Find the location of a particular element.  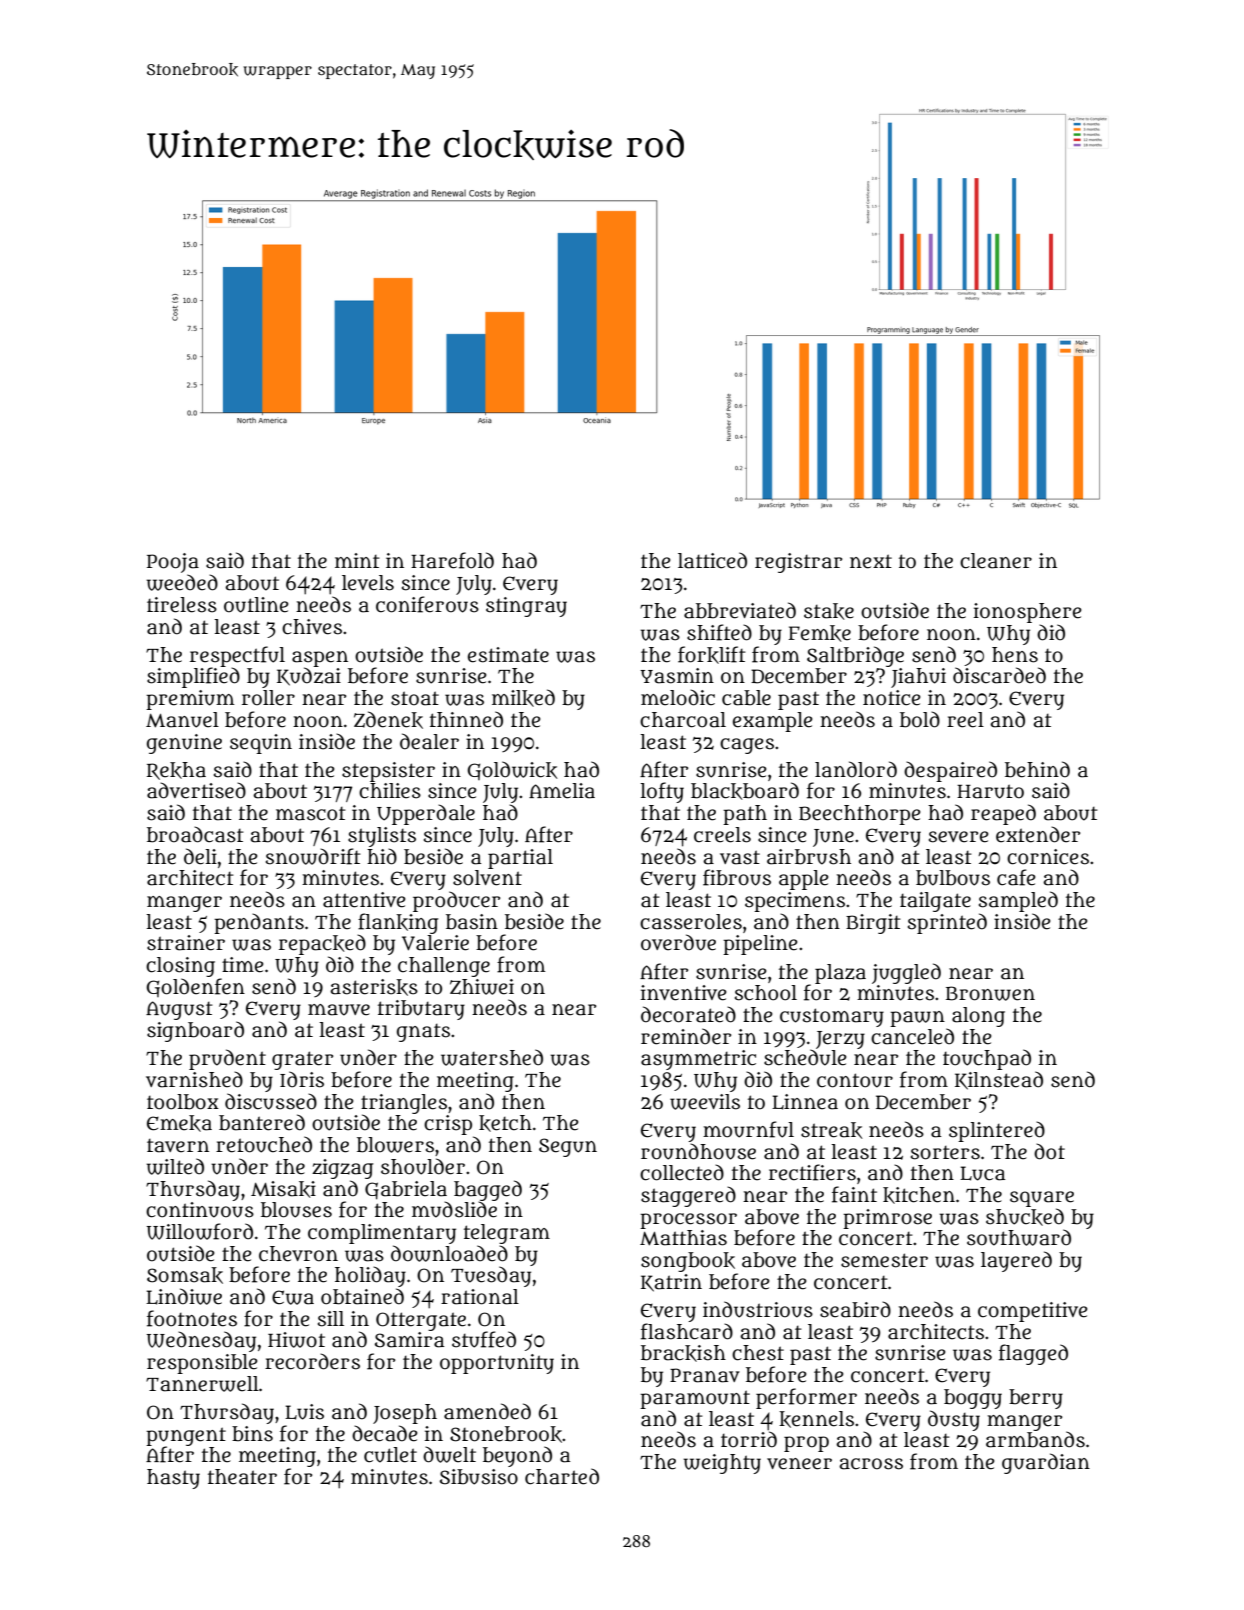

ionosphere is located at coordinates (1027, 613).
